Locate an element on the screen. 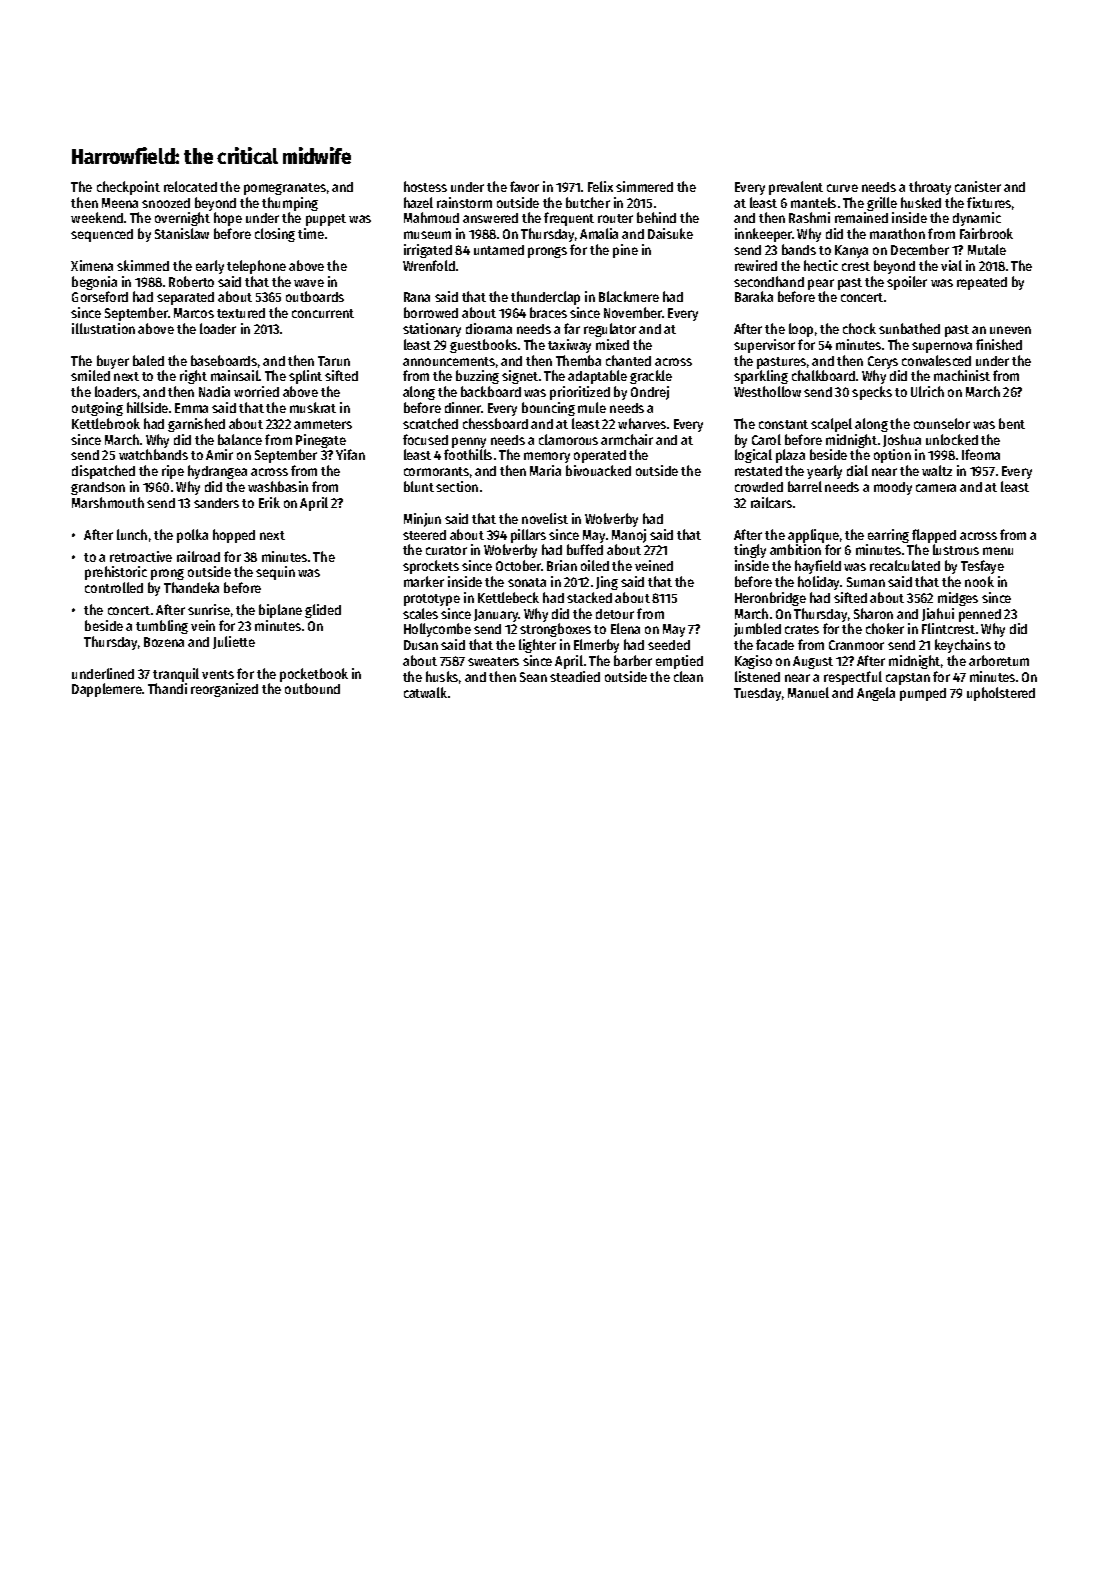  sunbathed is located at coordinates (909, 328).
